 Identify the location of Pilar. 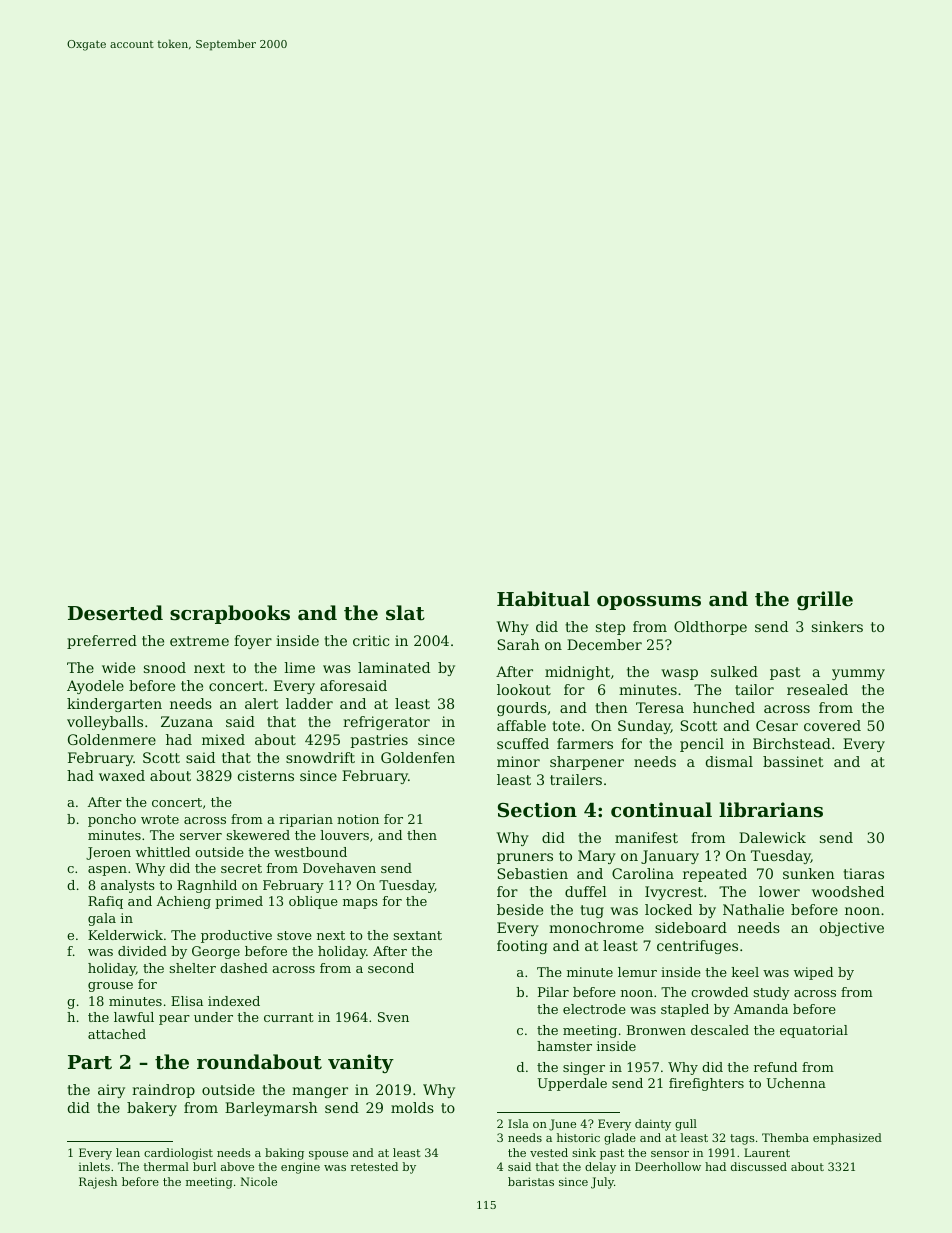
(553, 992).
